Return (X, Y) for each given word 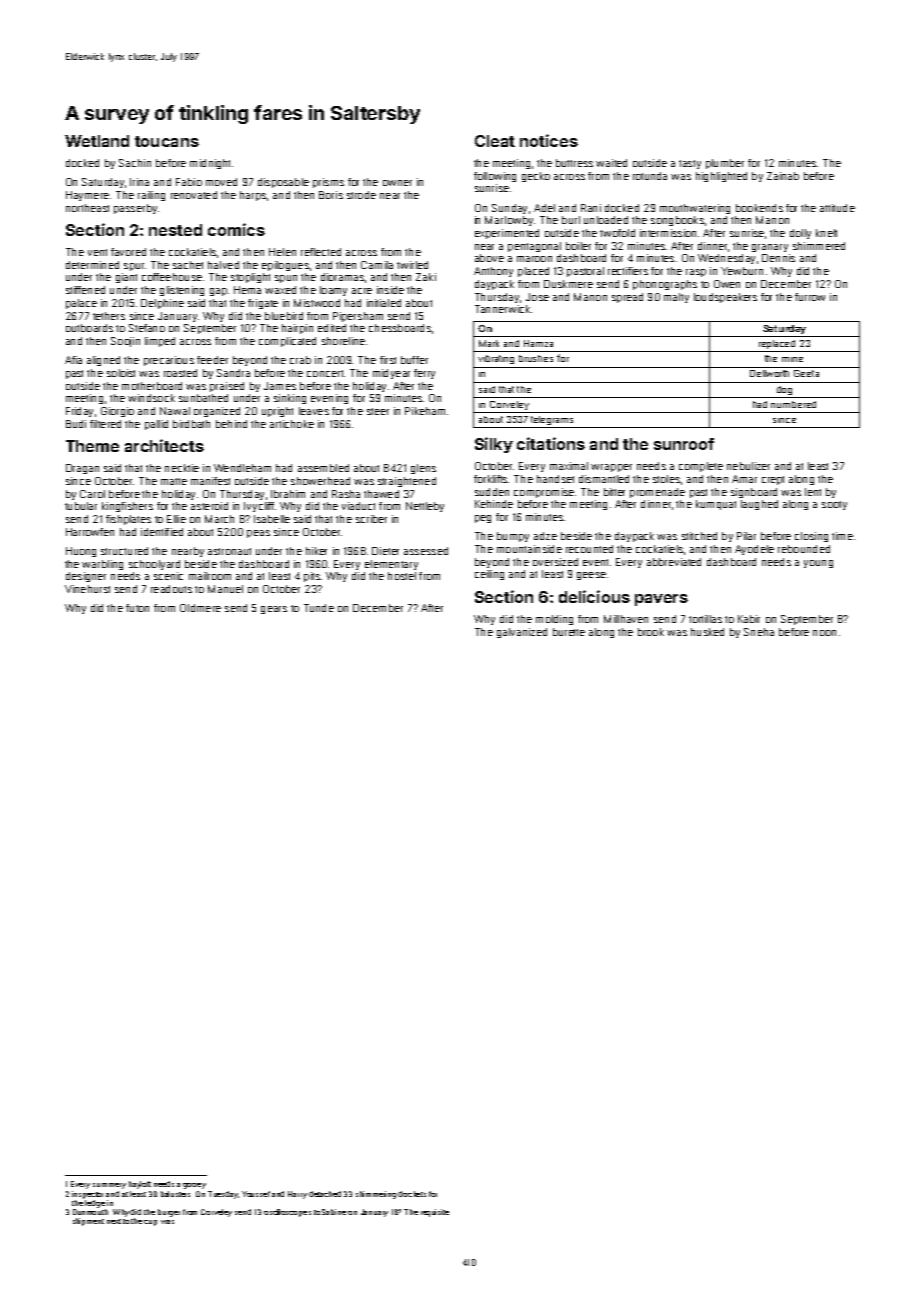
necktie (182, 468)
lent (813, 492)
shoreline (343, 341)
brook (651, 632)
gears (274, 610)
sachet (188, 265)
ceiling (489, 575)
